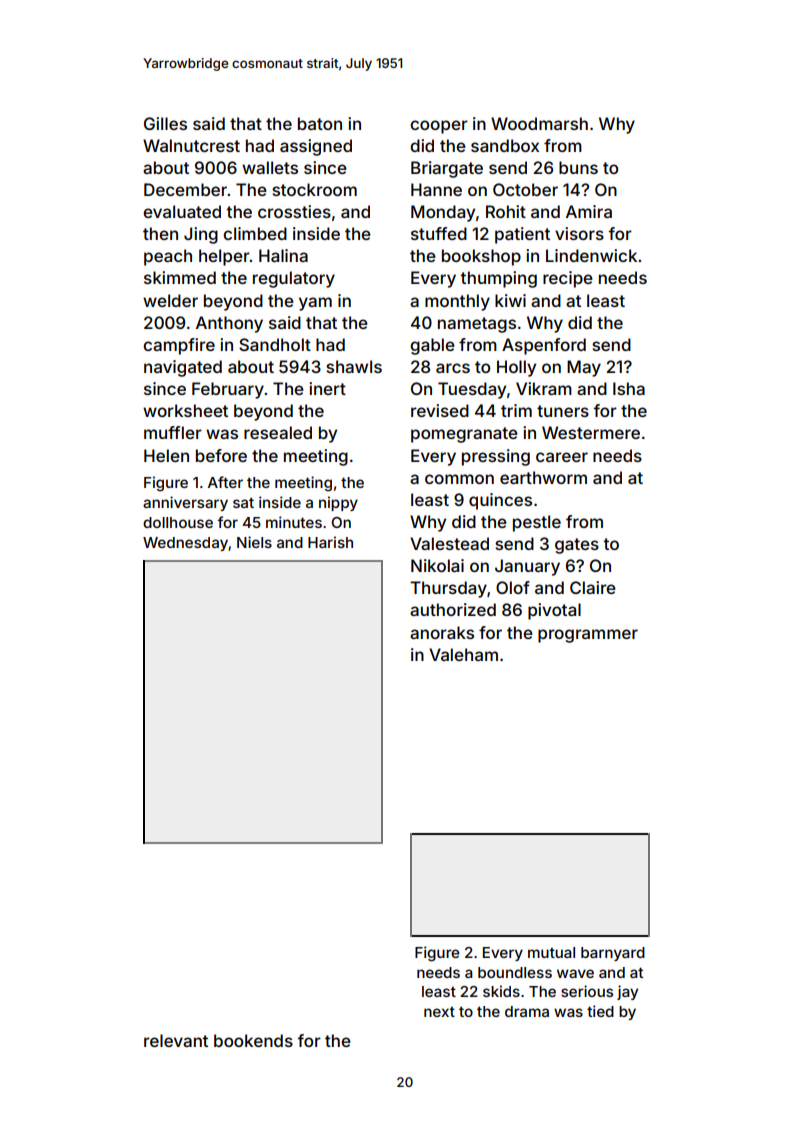 This screenshot has width=793, height=1126. What do you see at coordinates (253, 1040) in the screenshot?
I see `bookends` at bounding box center [253, 1040].
